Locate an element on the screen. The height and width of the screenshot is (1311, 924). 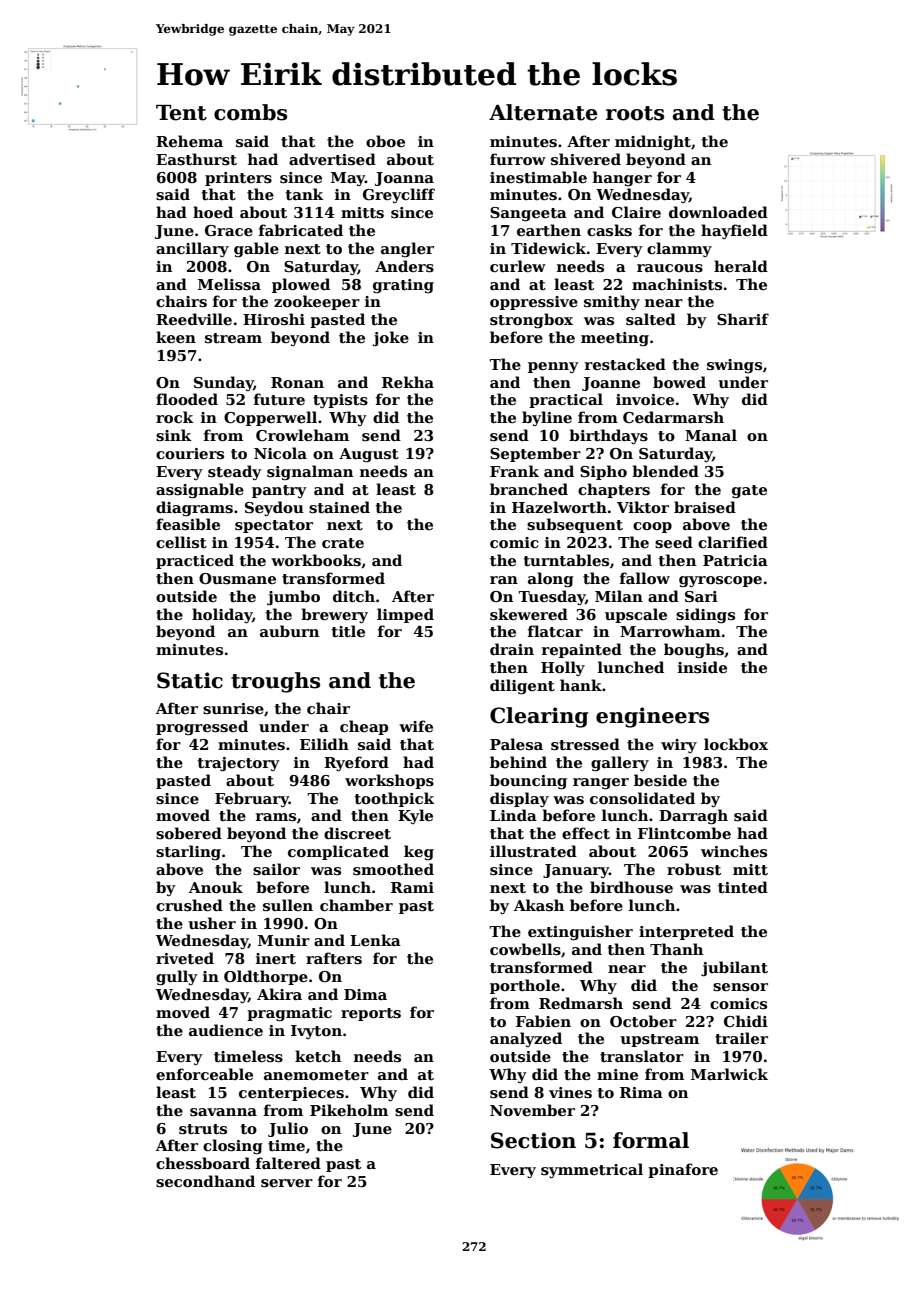
Section is located at coordinates (533, 1140).
